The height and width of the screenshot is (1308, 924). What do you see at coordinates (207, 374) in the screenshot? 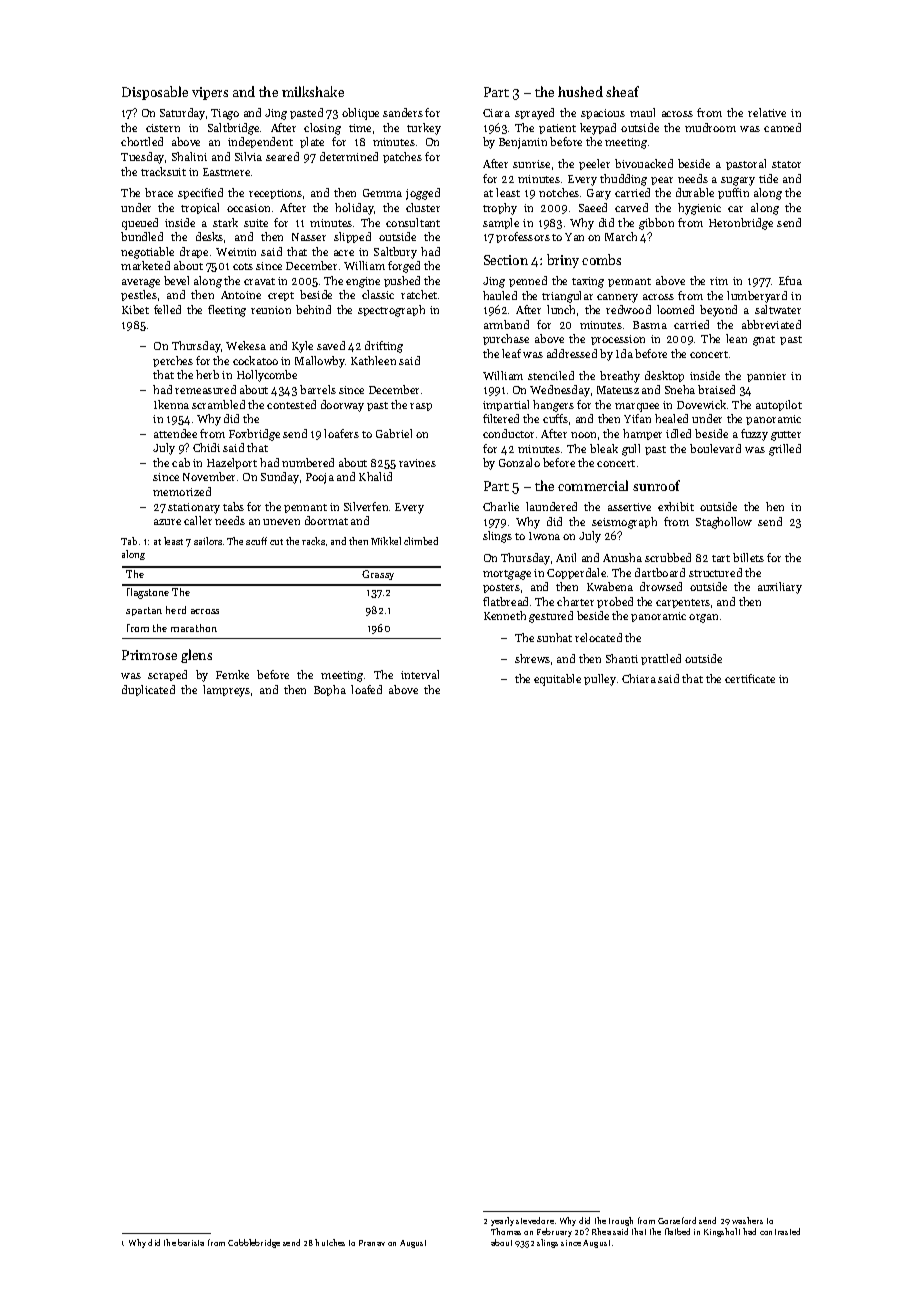
I see `herb` at bounding box center [207, 374].
